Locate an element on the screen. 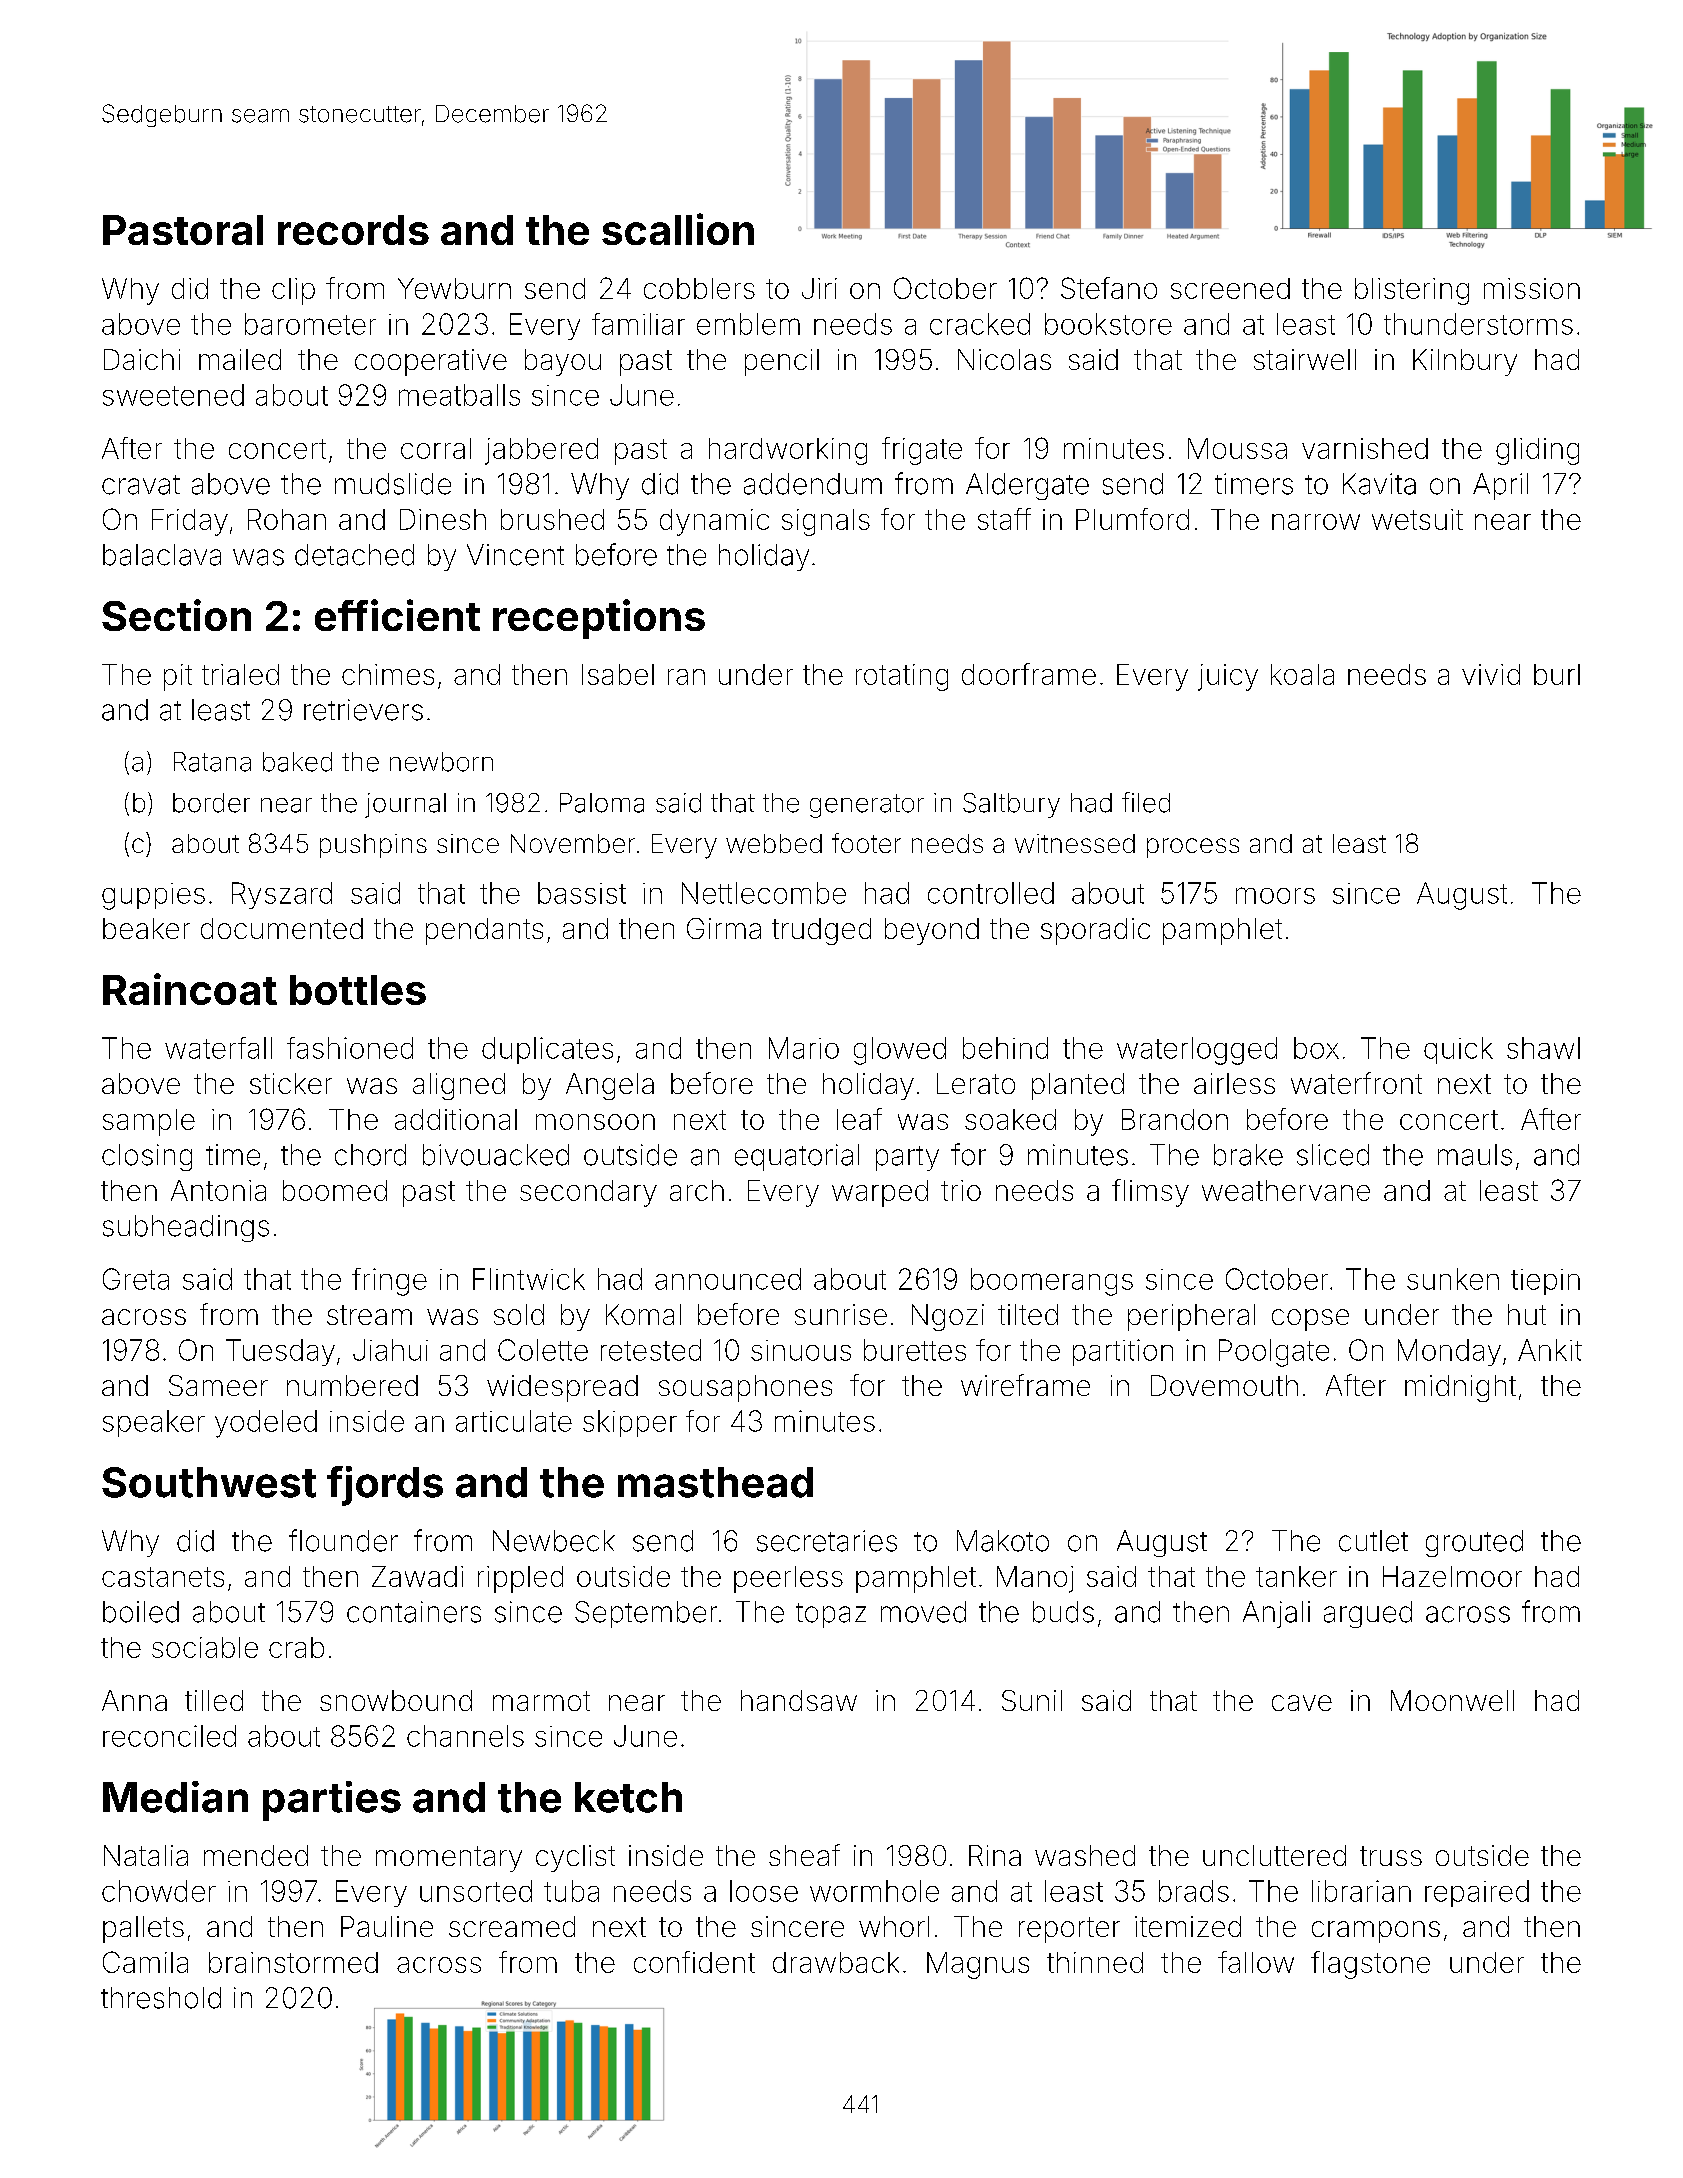 This screenshot has height=2178, width=1683. Kilnbury is located at coordinates (1465, 362).
